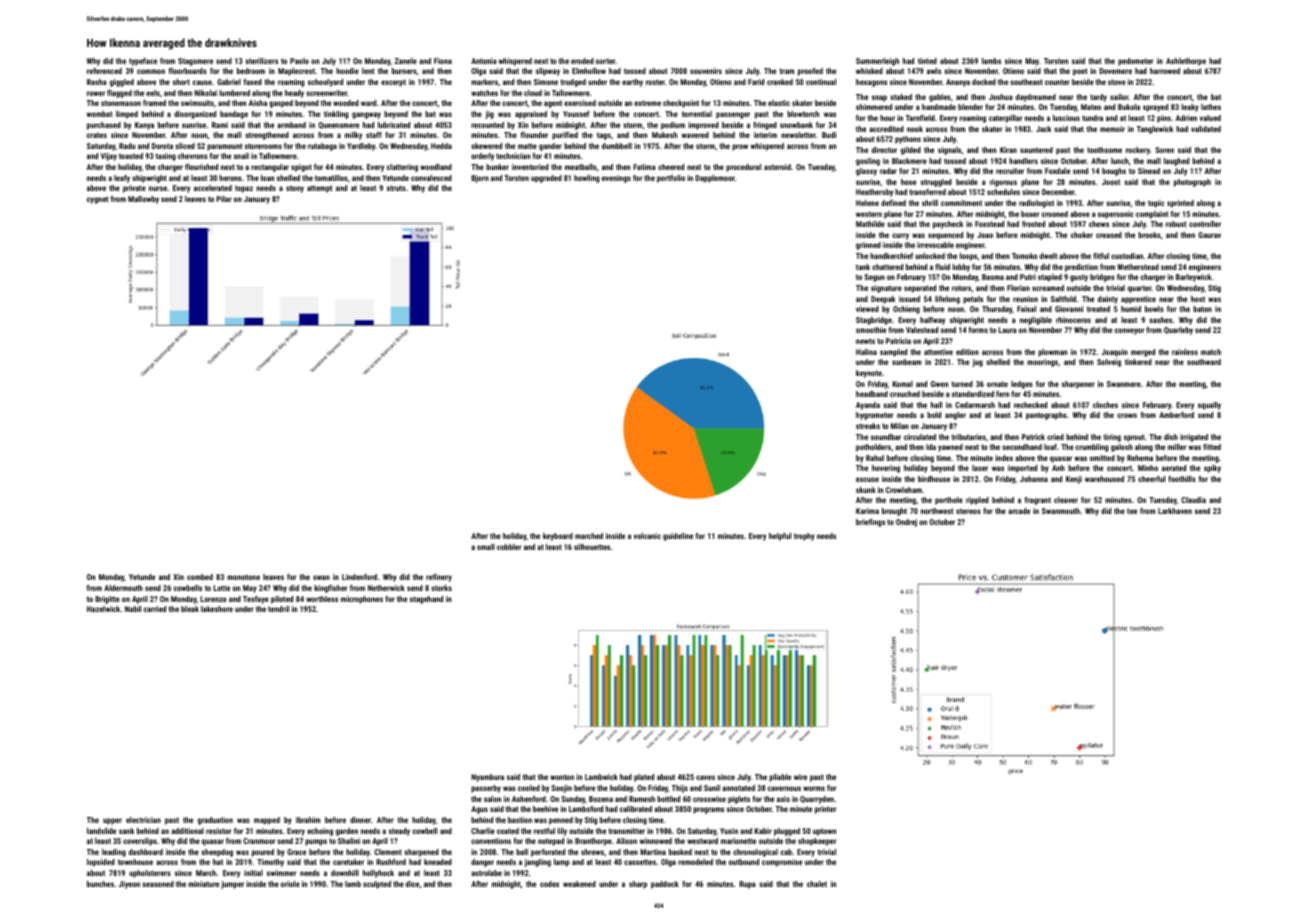 The width and height of the image is (1308, 924). I want to click on Ashlethorpe, so click(1186, 62).
